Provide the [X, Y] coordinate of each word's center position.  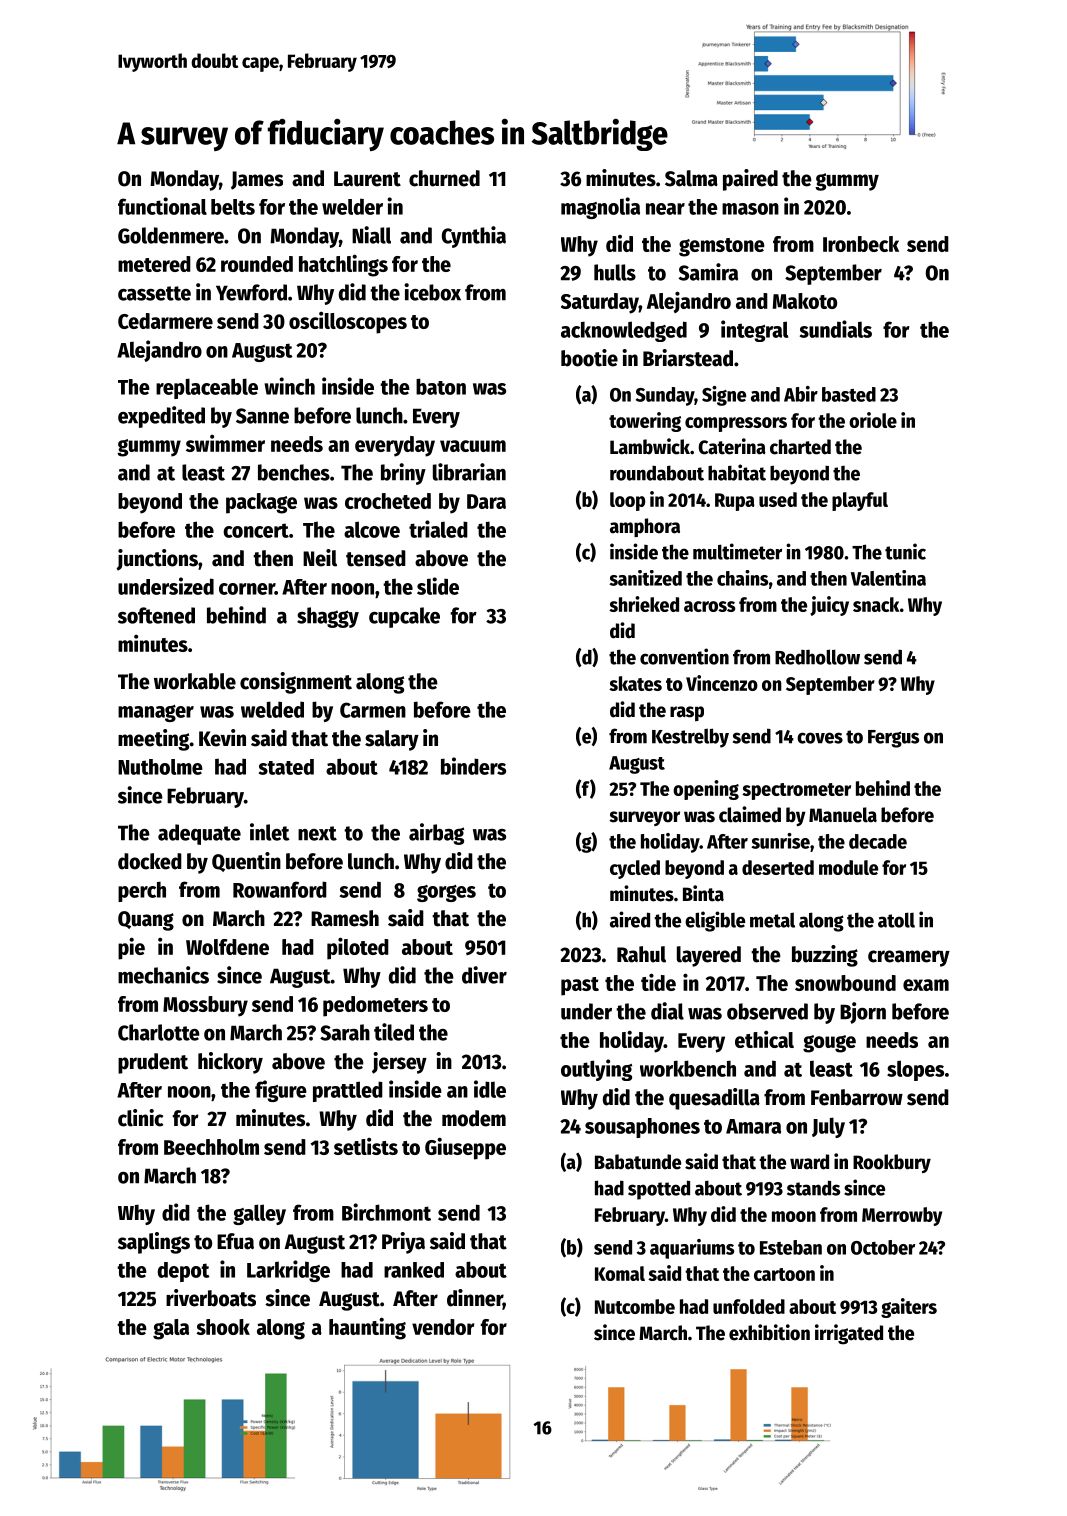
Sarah [345, 1032]
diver [484, 975]
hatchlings [343, 265]
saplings [154, 1243]
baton [441, 386]
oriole [873, 420]
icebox [432, 292]
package [261, 503]
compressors [736, 424]
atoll [896, 920]
